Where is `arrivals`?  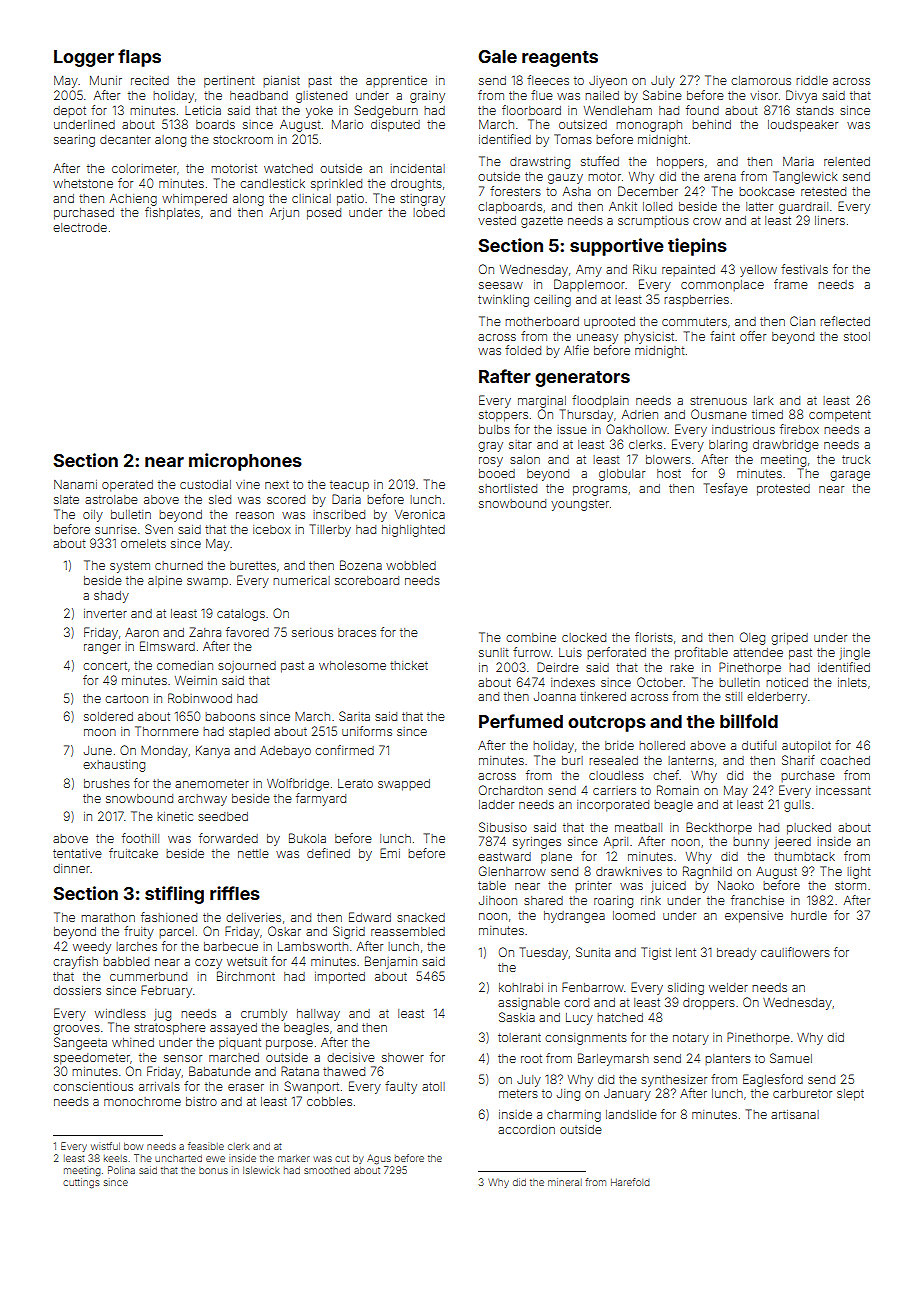 arrivals is located at coordinates (159, 1086).
